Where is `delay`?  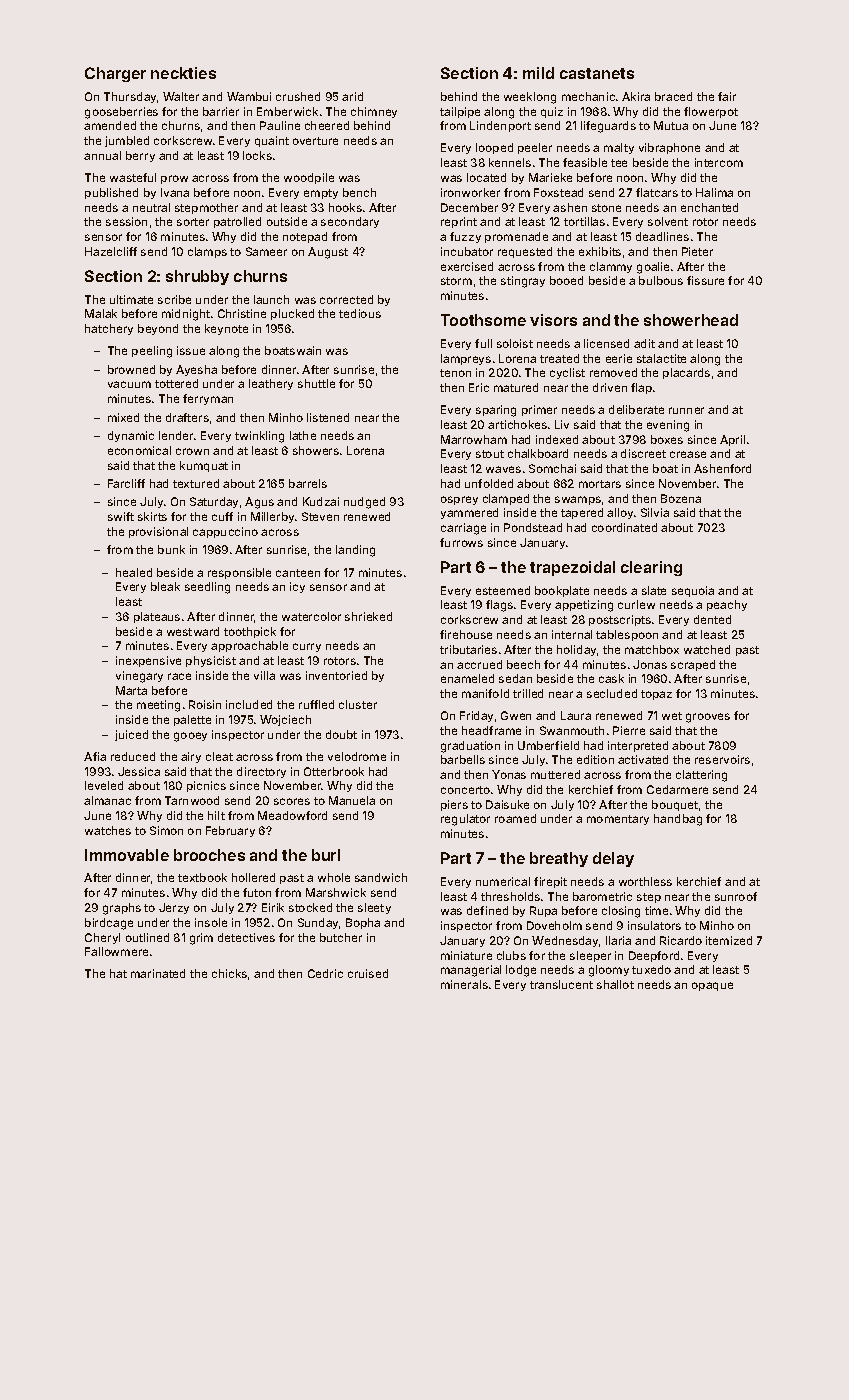
delay is located at coordinates (613, 859).
